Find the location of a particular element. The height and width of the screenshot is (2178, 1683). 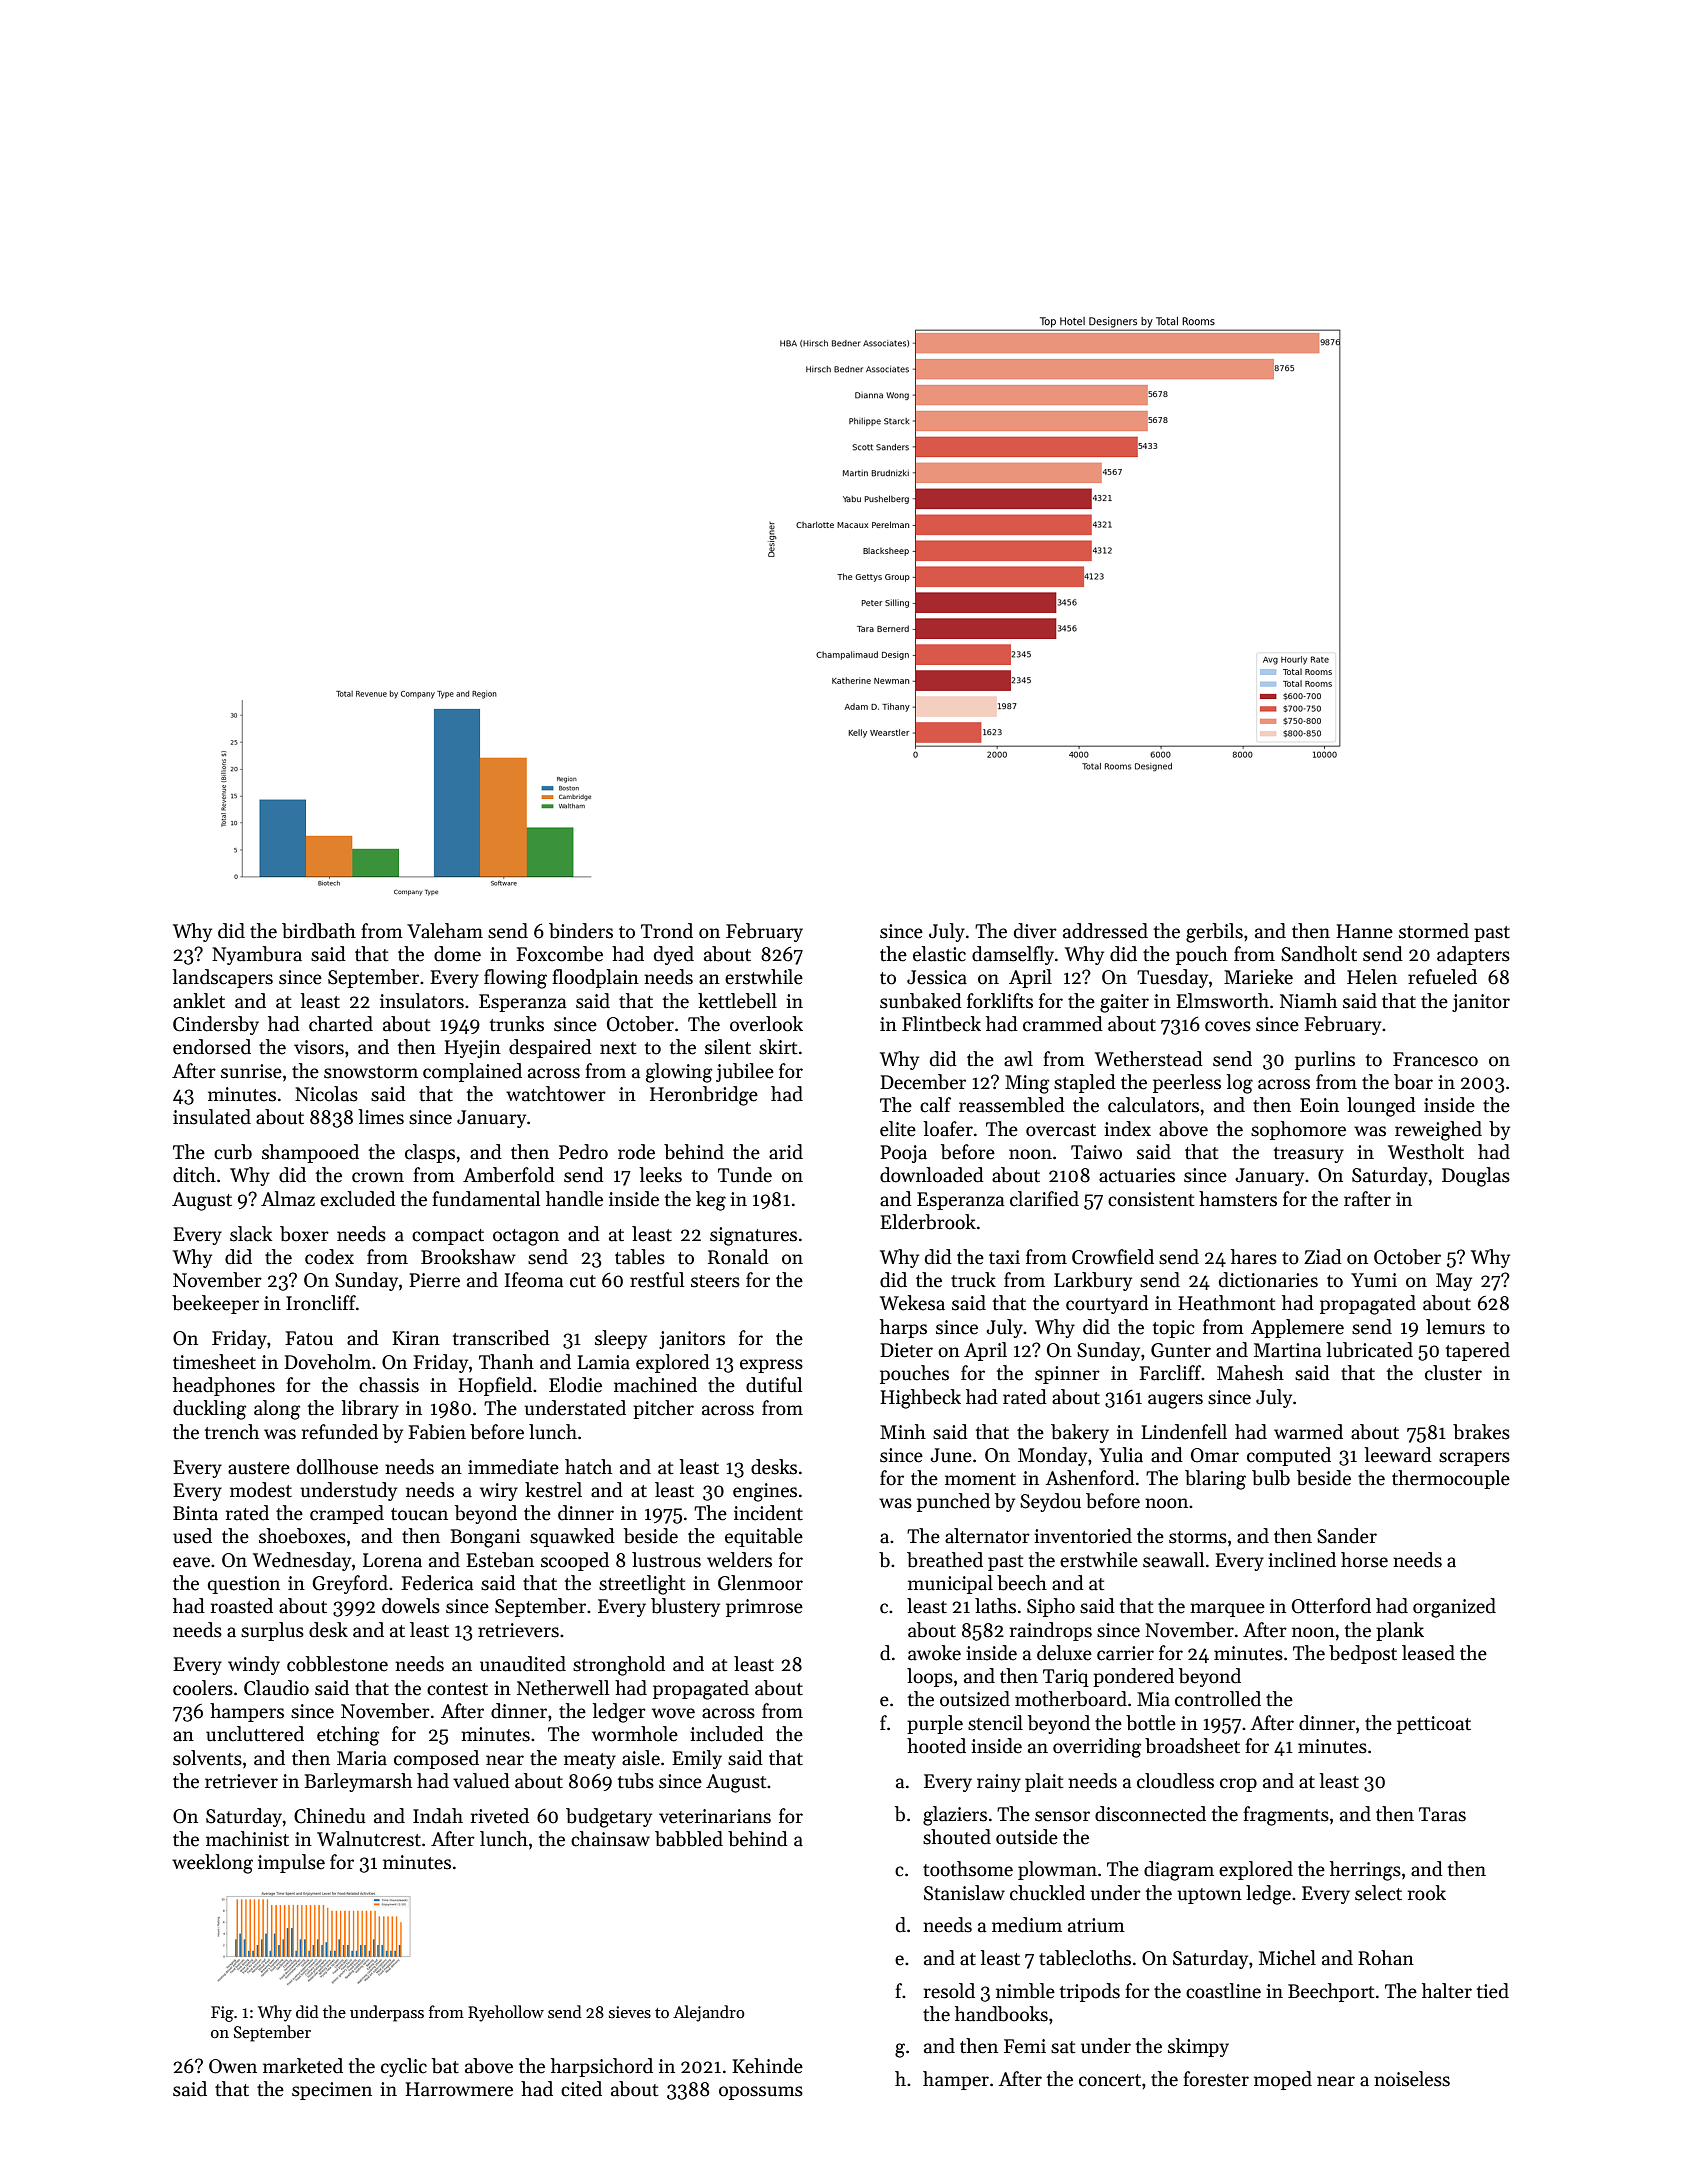

specimen is located at coordinates (332, 2091).
